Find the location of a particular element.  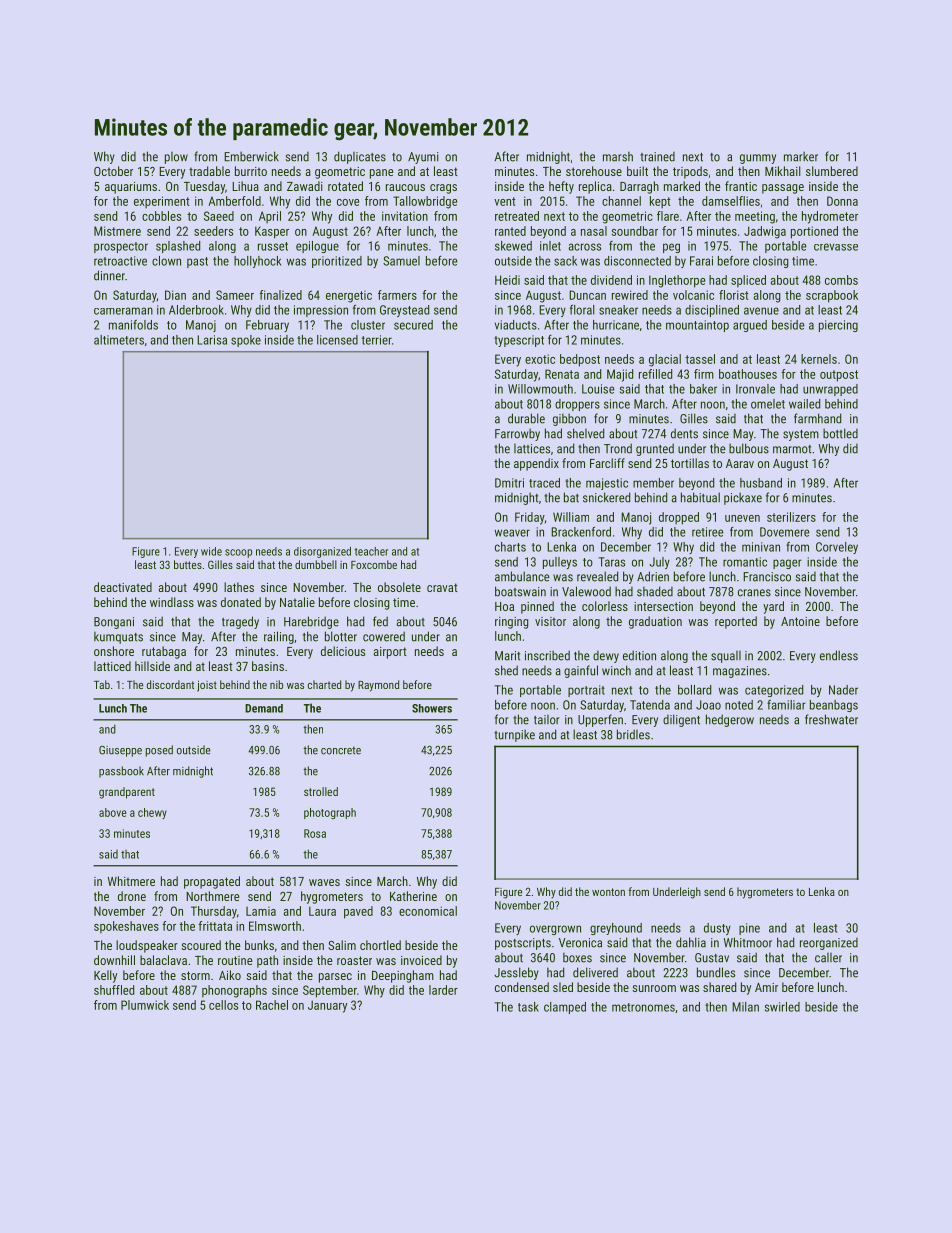

gummy is located at coordinates (758, 159).
